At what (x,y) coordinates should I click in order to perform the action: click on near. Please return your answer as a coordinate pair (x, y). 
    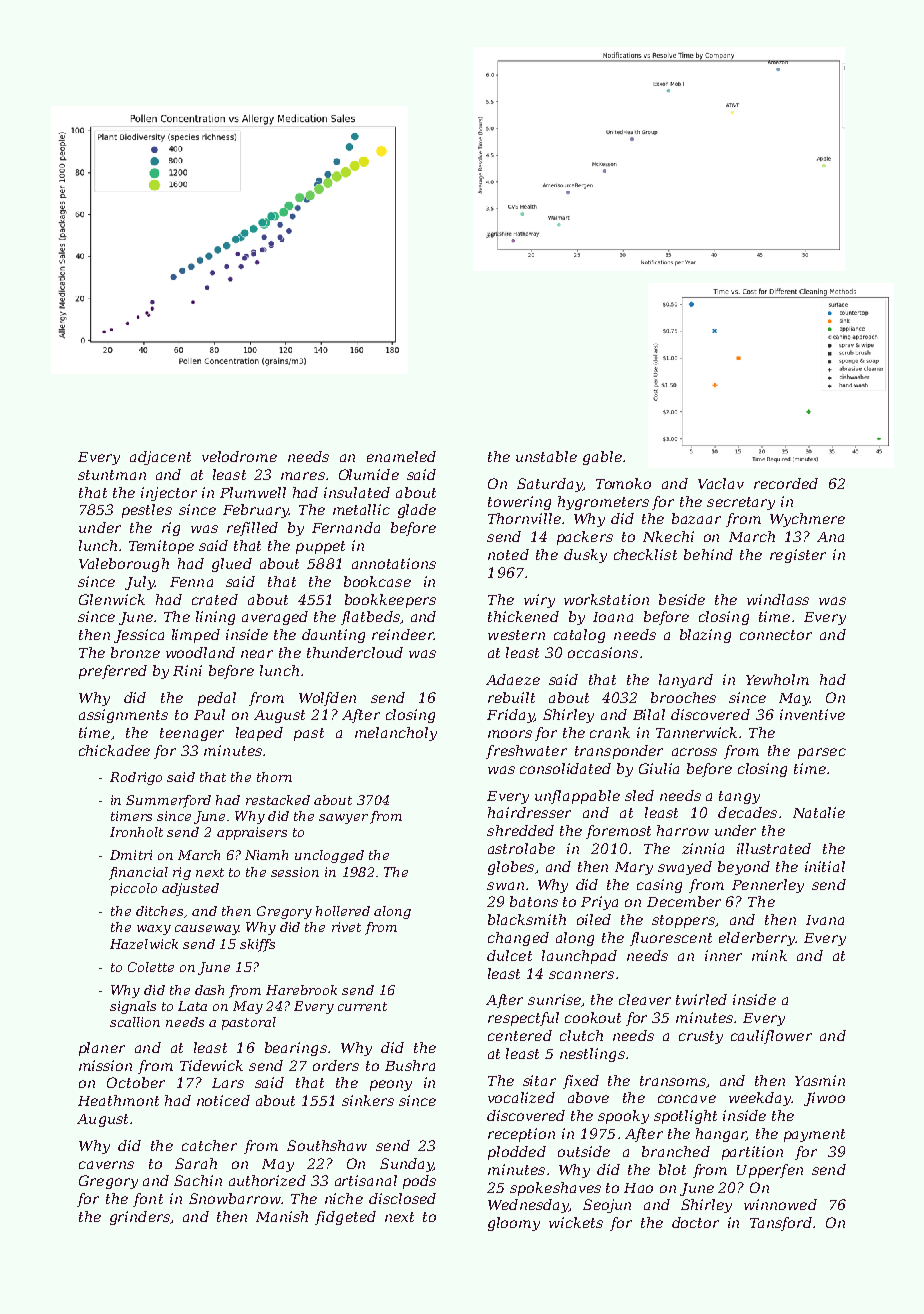
    Looking at the image, I should click on (257, 654).
